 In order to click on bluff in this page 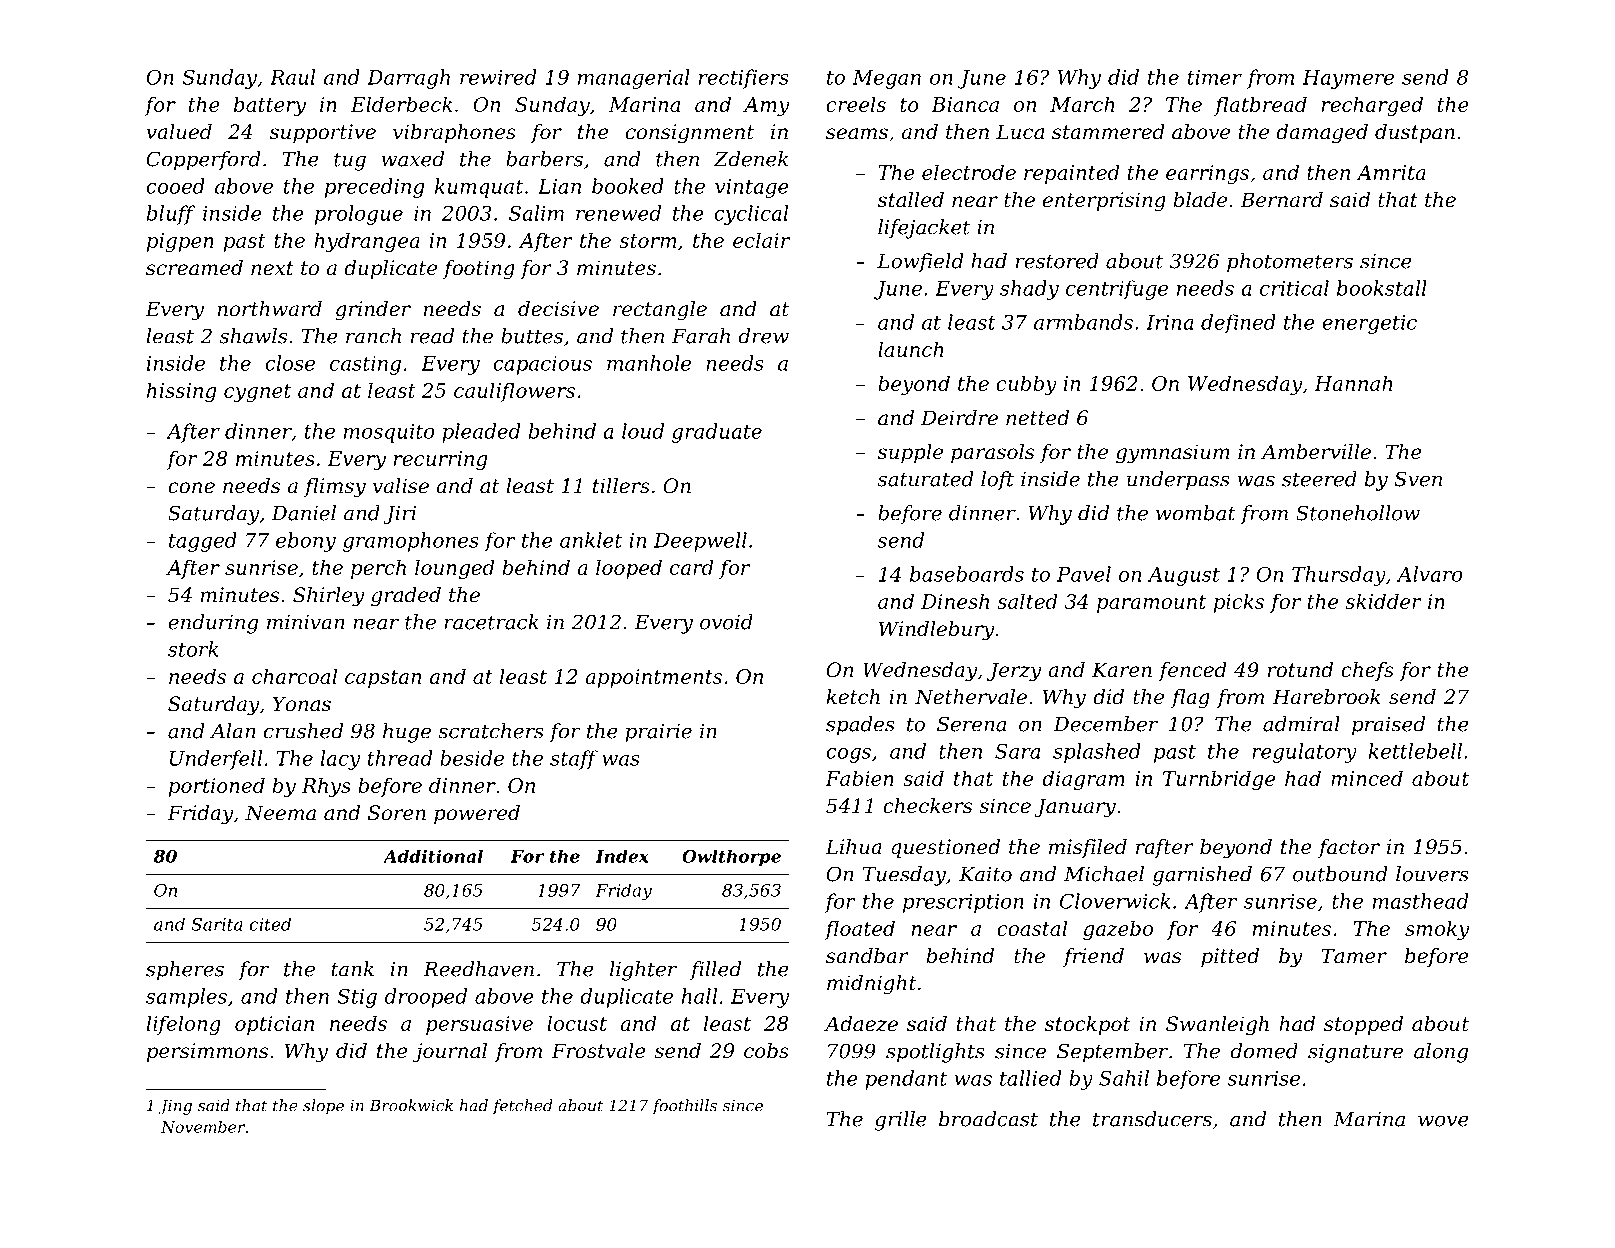, I will do `click(171, 215)`.
